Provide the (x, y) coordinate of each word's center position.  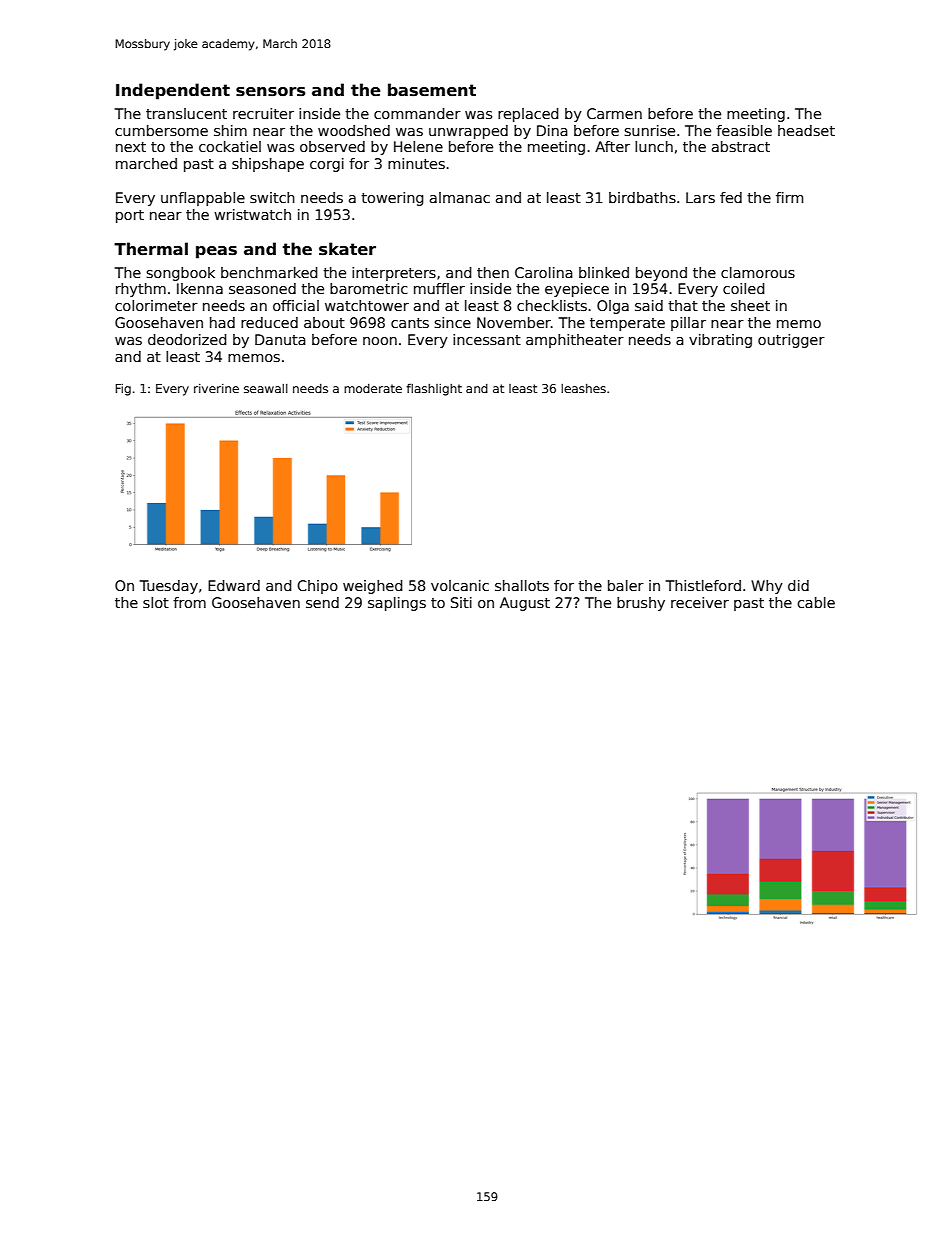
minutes (416, 163)
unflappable (203, 199)
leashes (583, 388)
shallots (522, 585)
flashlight (434, 389)
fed (731, 197)
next (131, 147)
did (798, 585)
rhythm (141, 290)
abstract (741, 146)
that (683, 305)
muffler (439, 288)
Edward (234, 585)
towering (392, 199)
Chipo (317, 587)
